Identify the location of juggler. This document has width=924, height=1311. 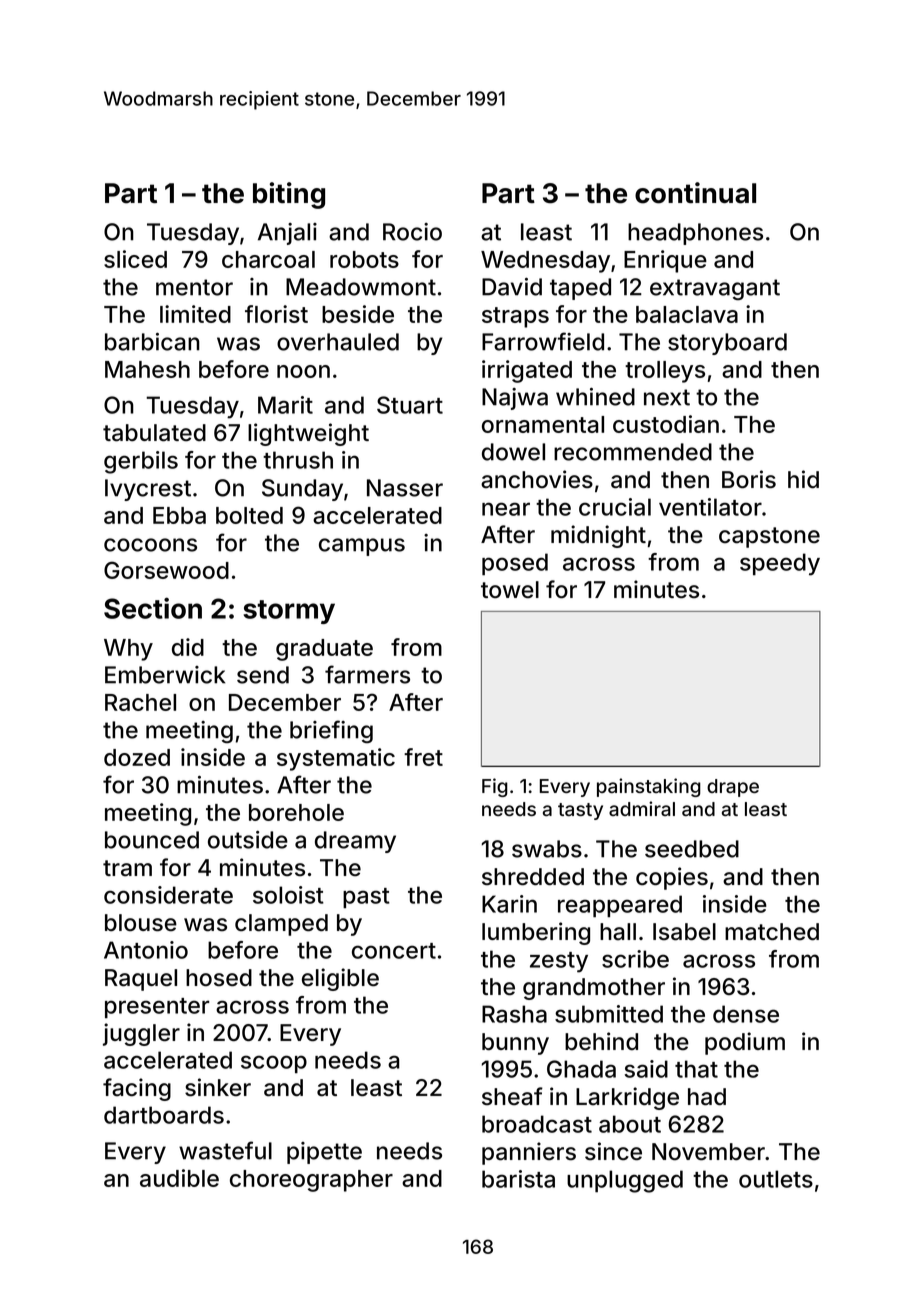
(141, 1034).
